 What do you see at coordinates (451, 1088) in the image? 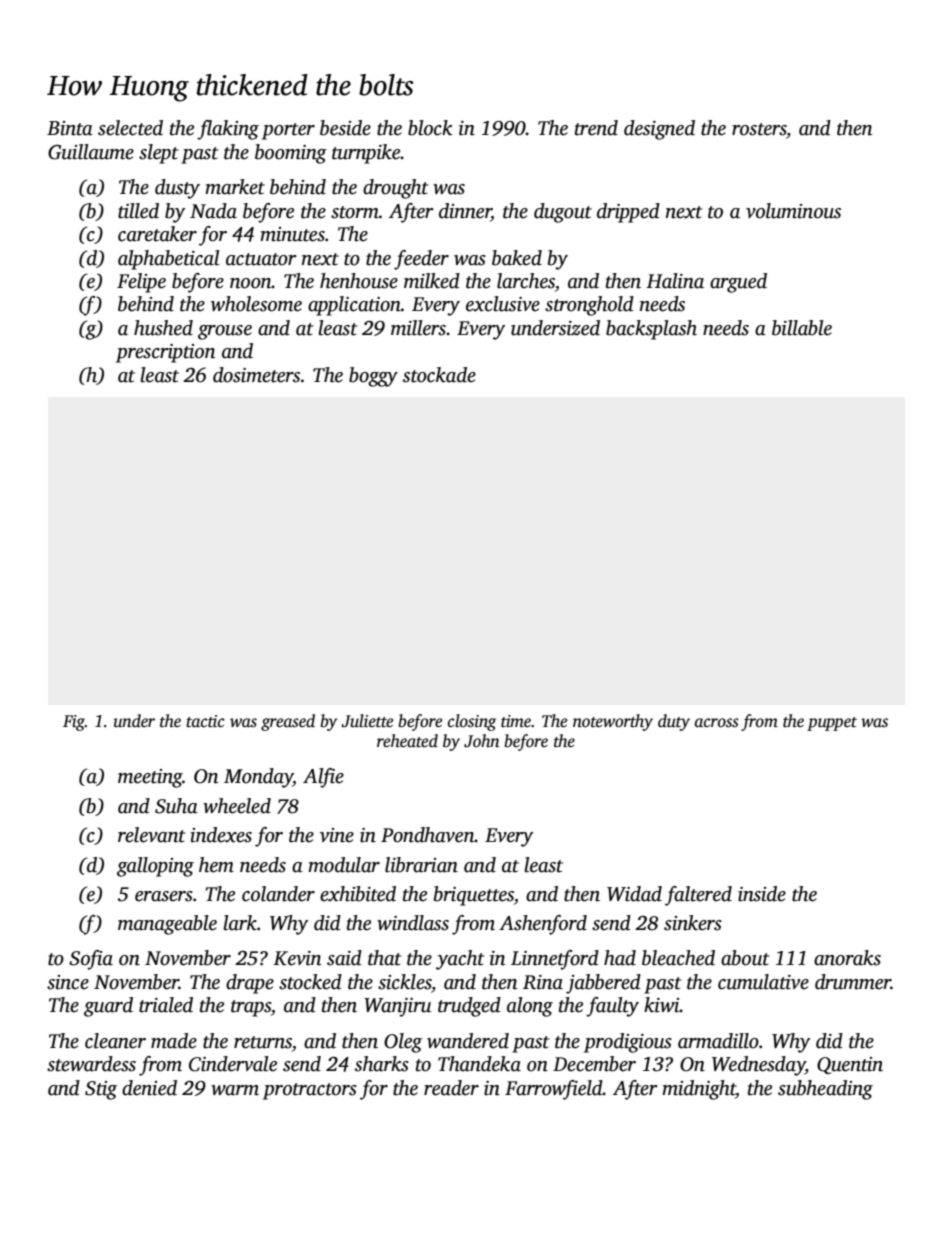
I see `reader` at bounding box center [451, 1088].
